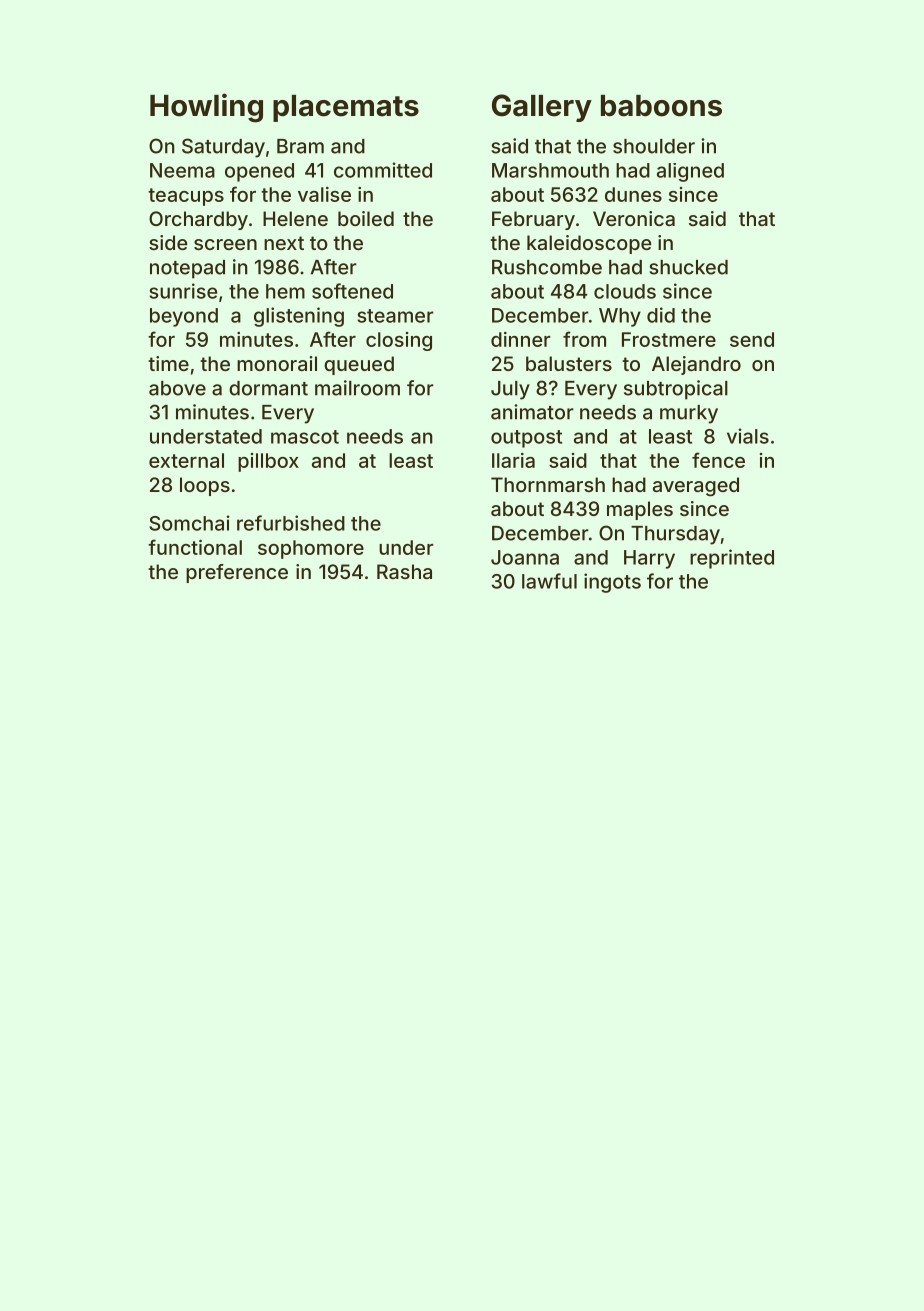  Describe the element at coordinates (550, 170) in the page. I see `Marshmouth` at that location.
